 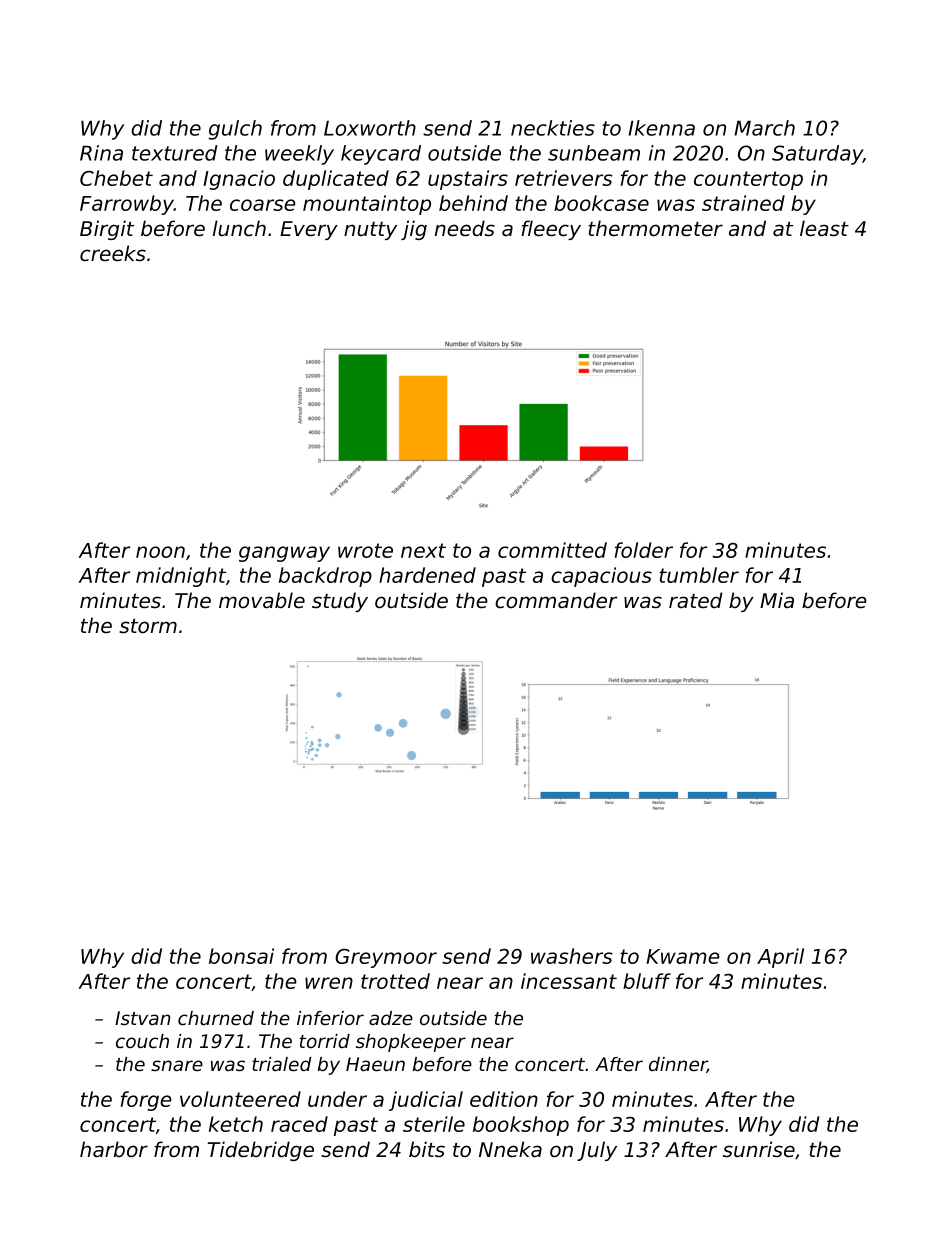 I want to click on storm, so click(x=148, y=626).
